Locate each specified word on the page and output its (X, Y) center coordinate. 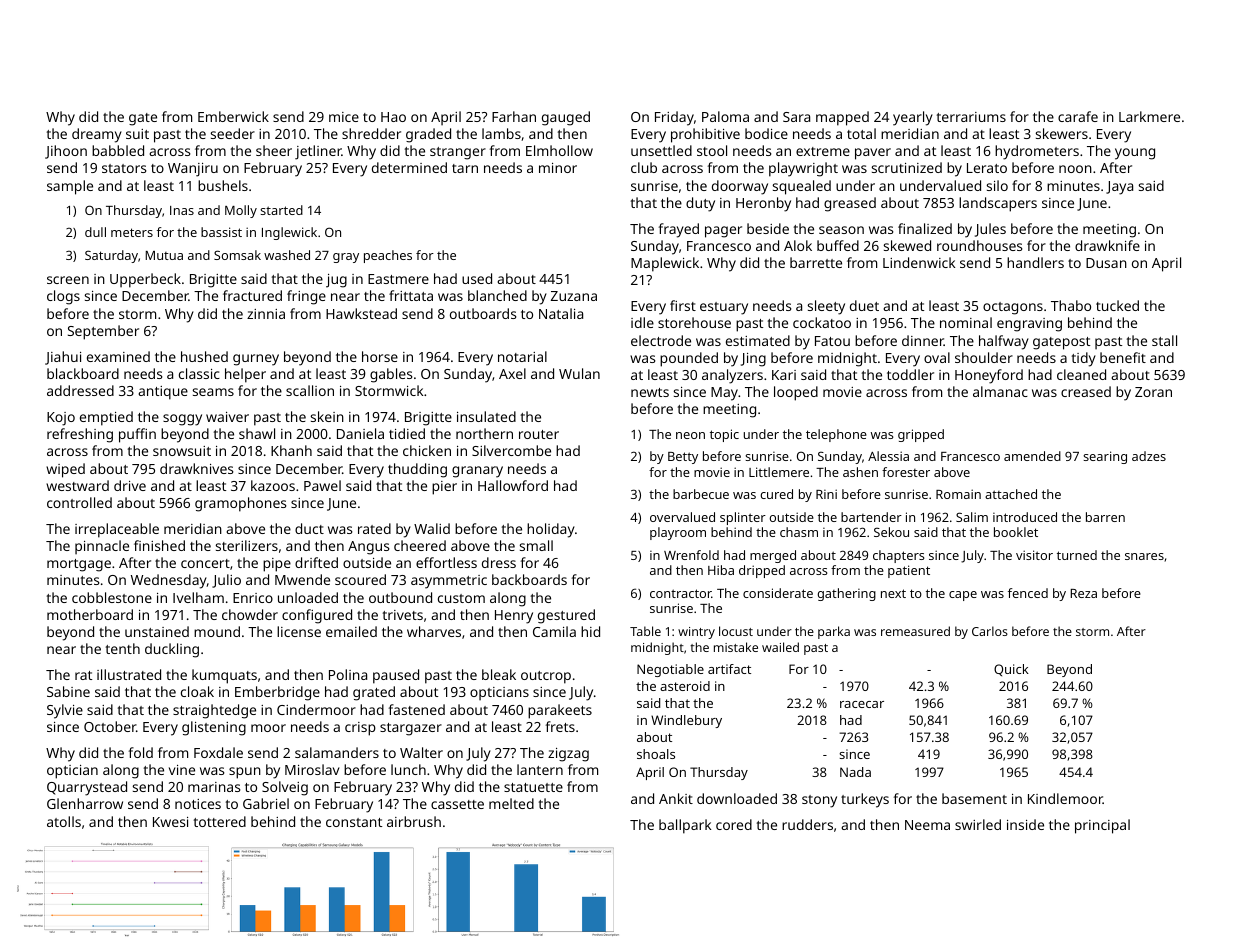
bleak (499, 674)
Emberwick (233, 116)
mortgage (79, 565)
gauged (566, 118)
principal (1102, 826)
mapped (842, 118)
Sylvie (65, 711)
